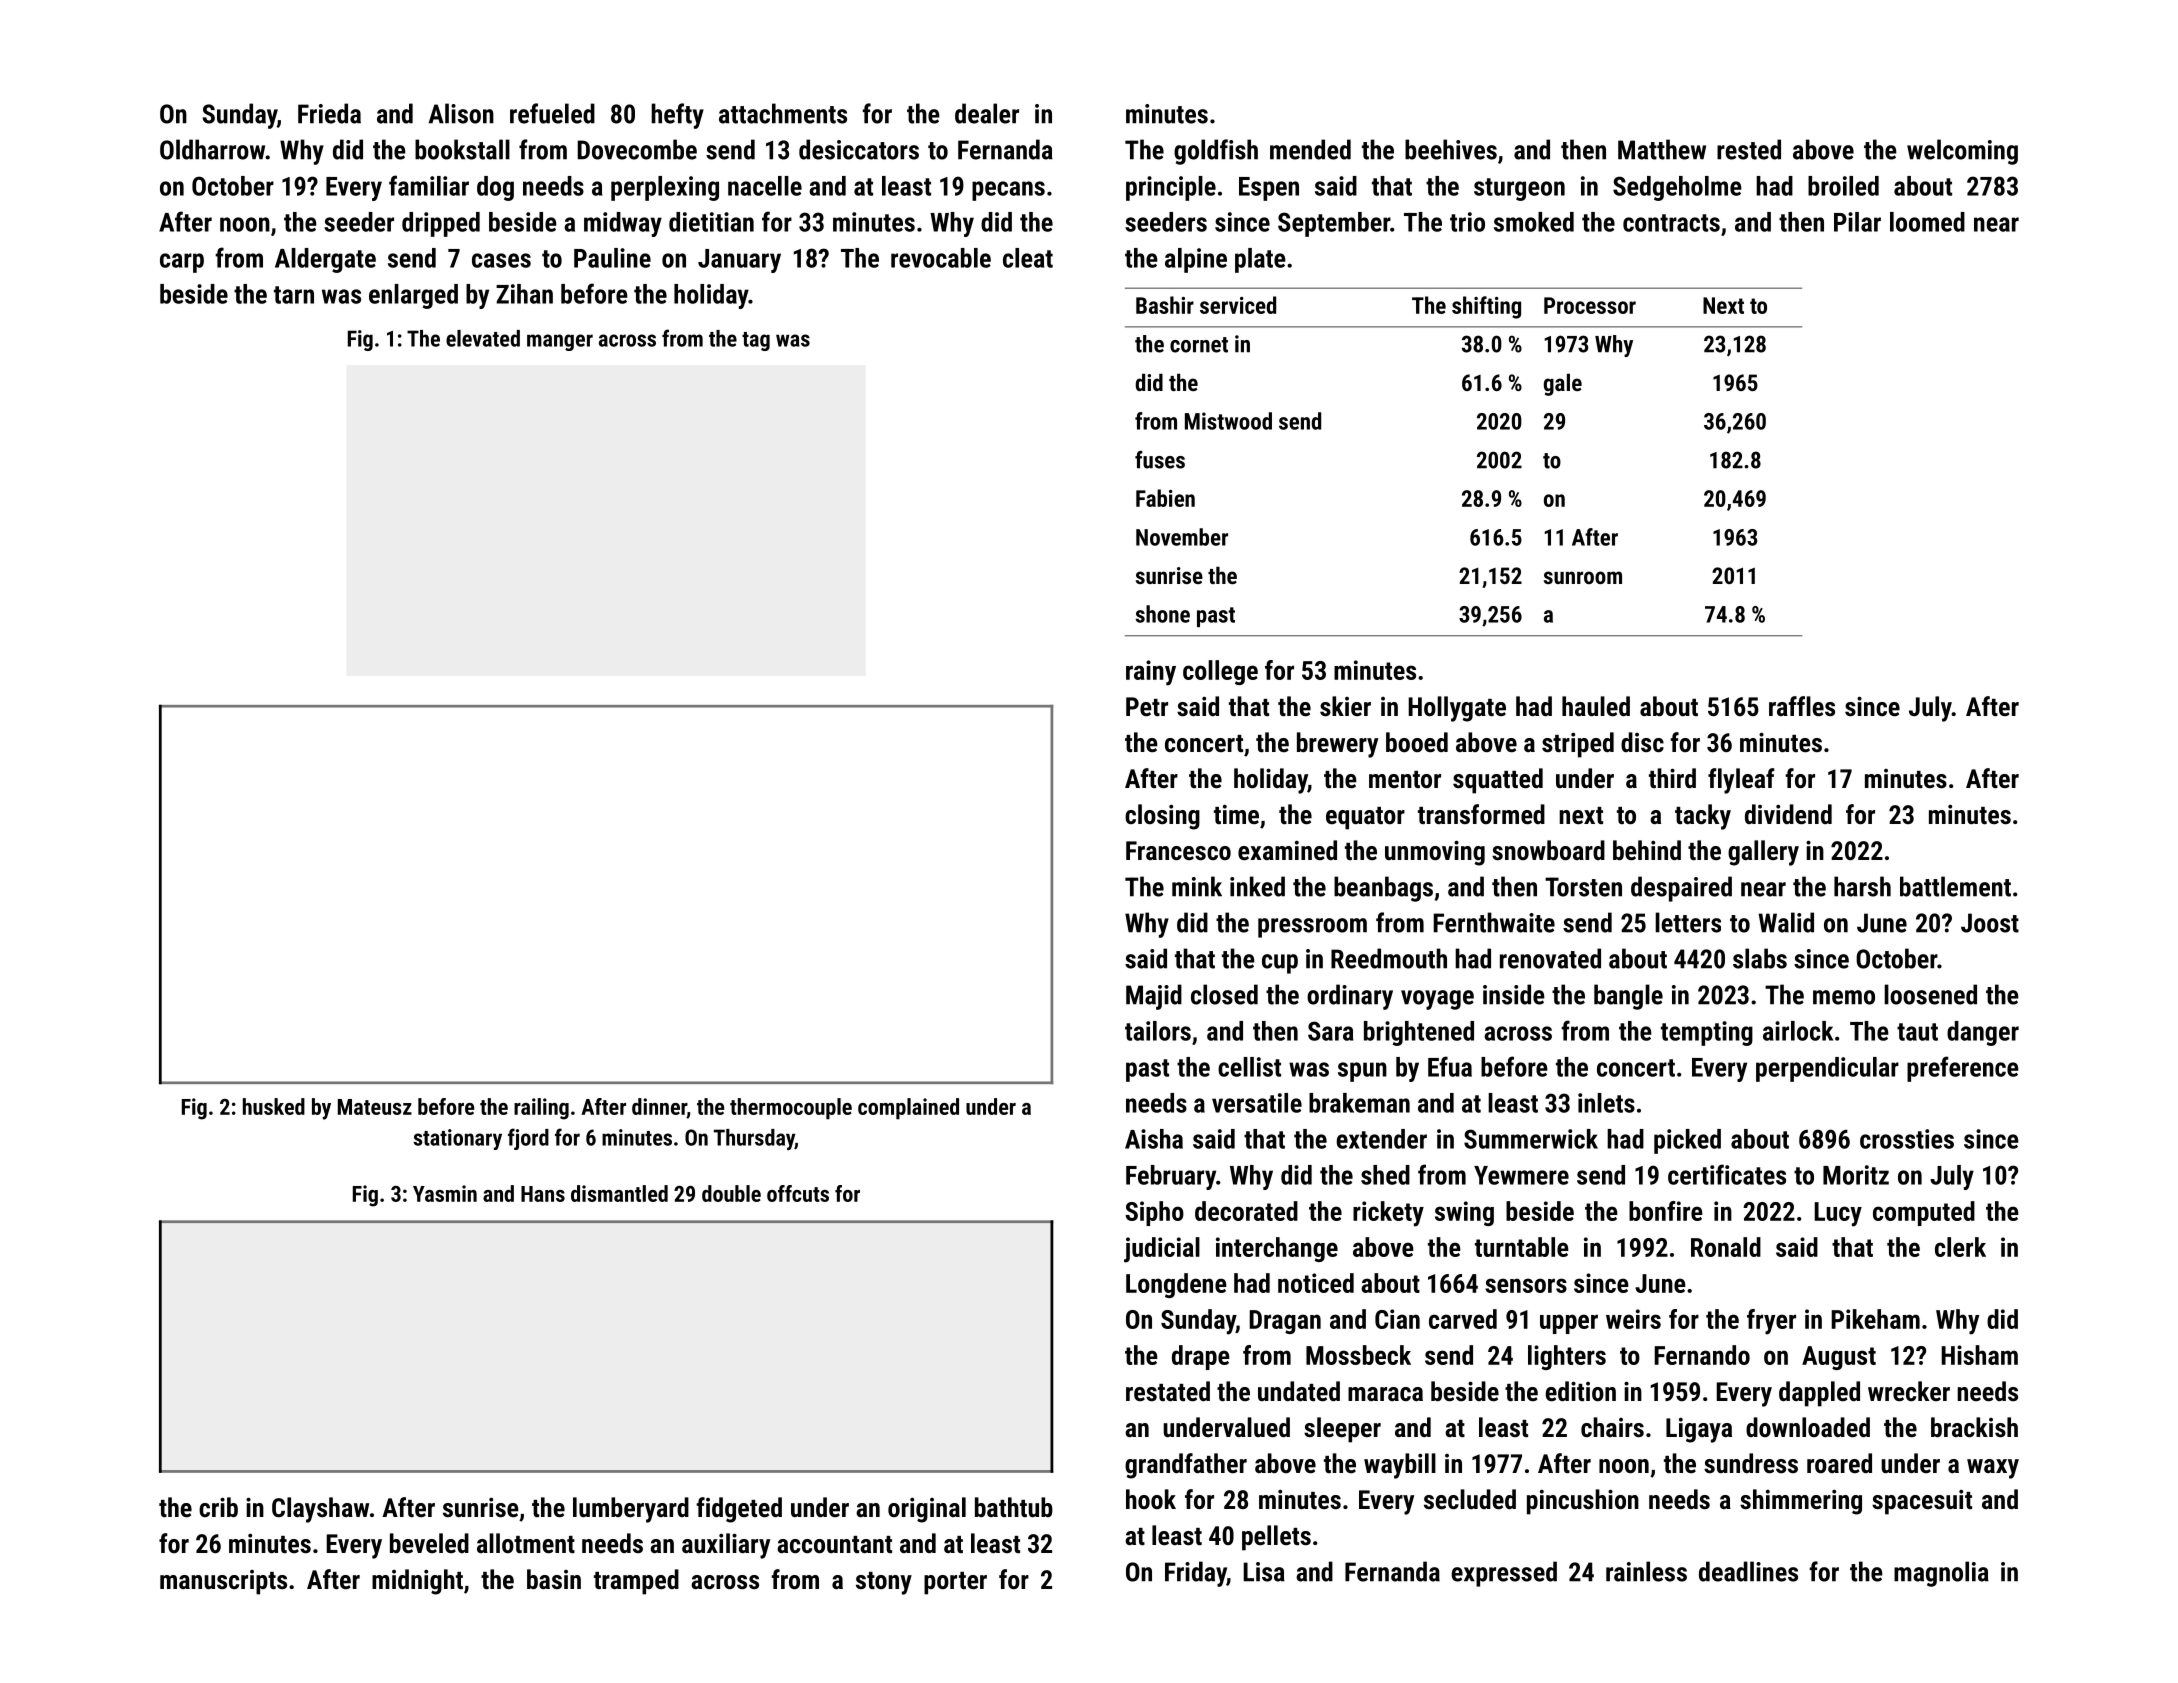 The width and height of the screenshot is (2178, 1683). I want to click on Clayshaw, so click(320, 1510).
